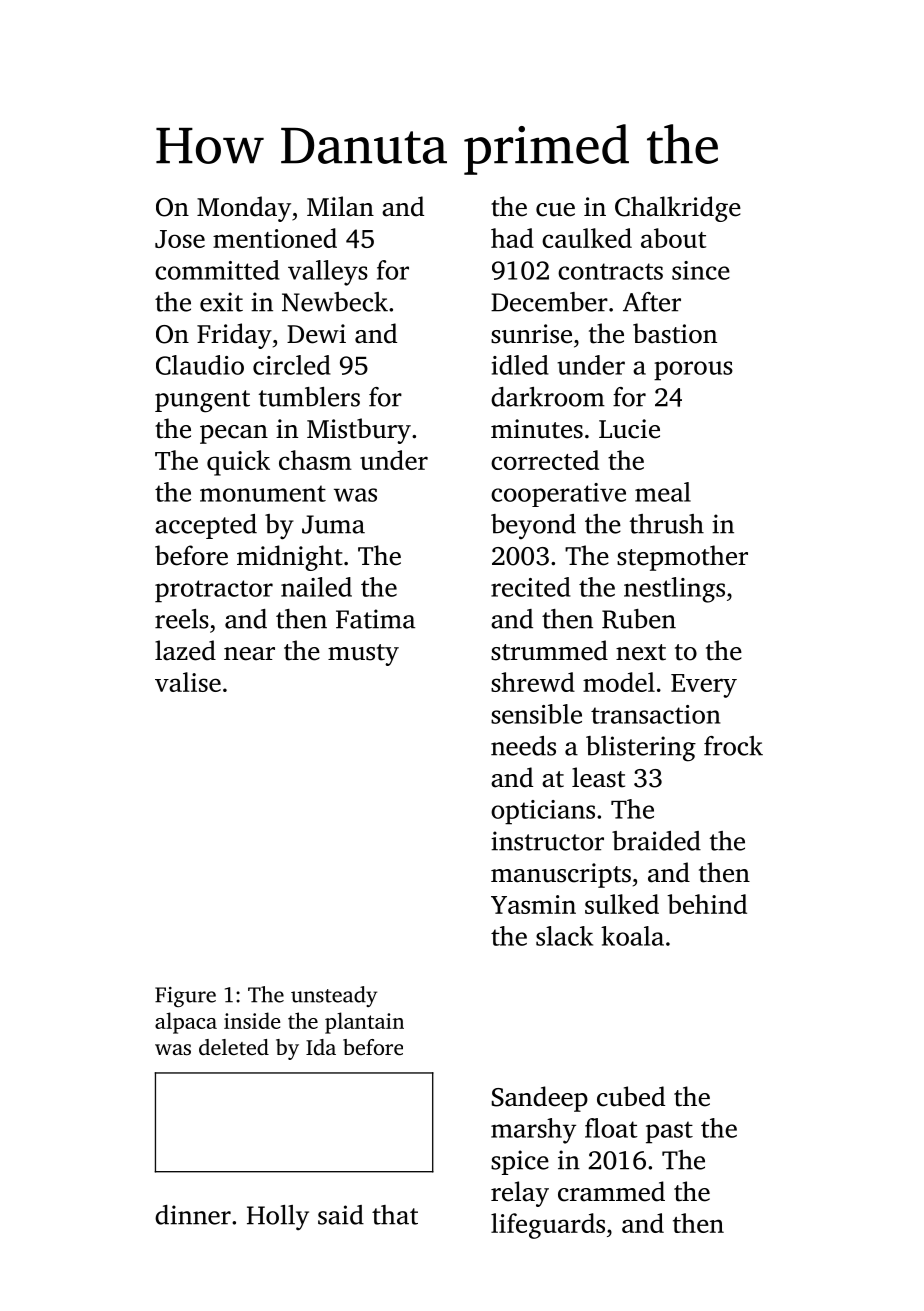 The width and height of the document is (924, 1311). What do you see at coordinates (328, 273) in the document?
I see `valleys` at bounding box center [328, 273].
